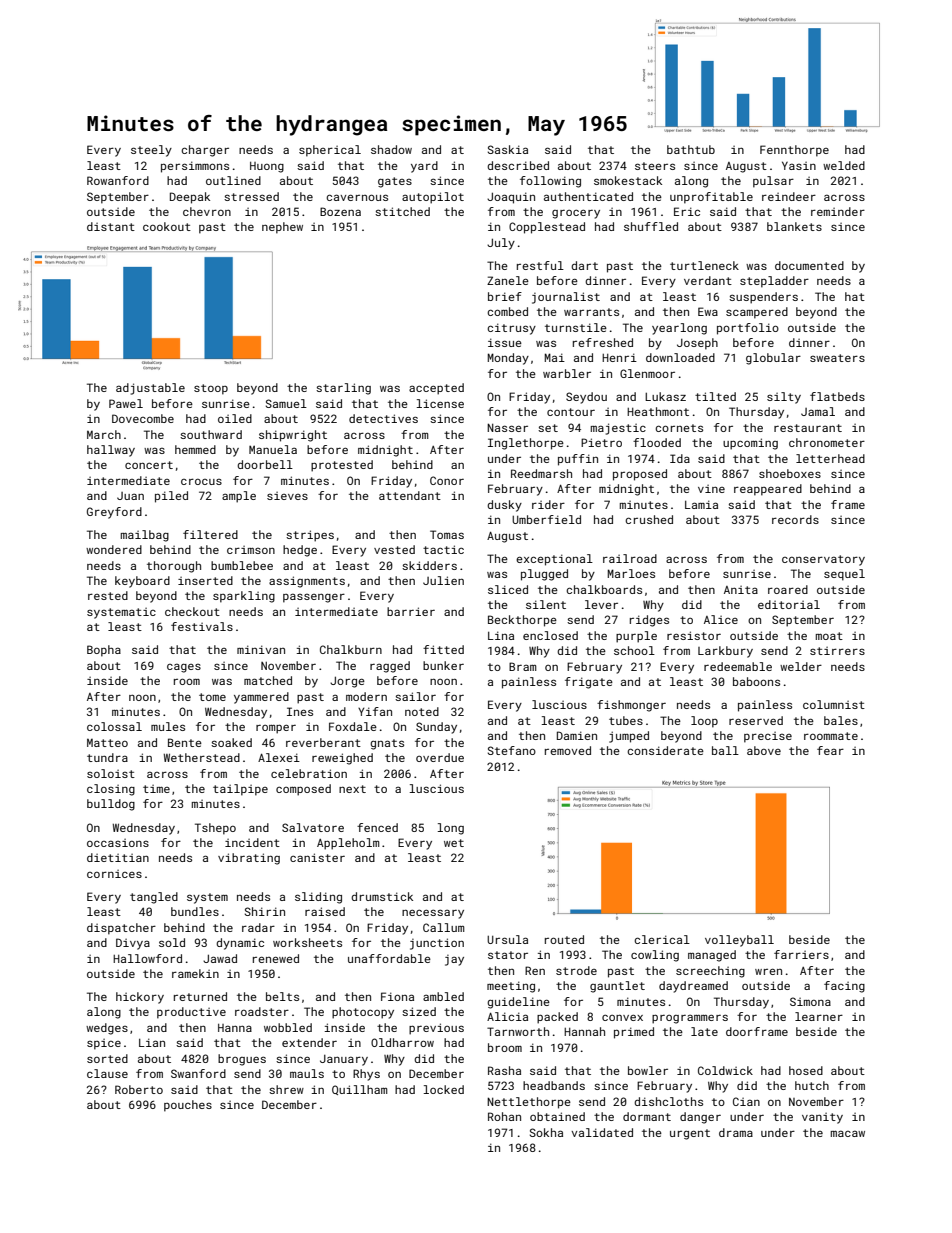  I want to click on farriers, so click(801, 954).
